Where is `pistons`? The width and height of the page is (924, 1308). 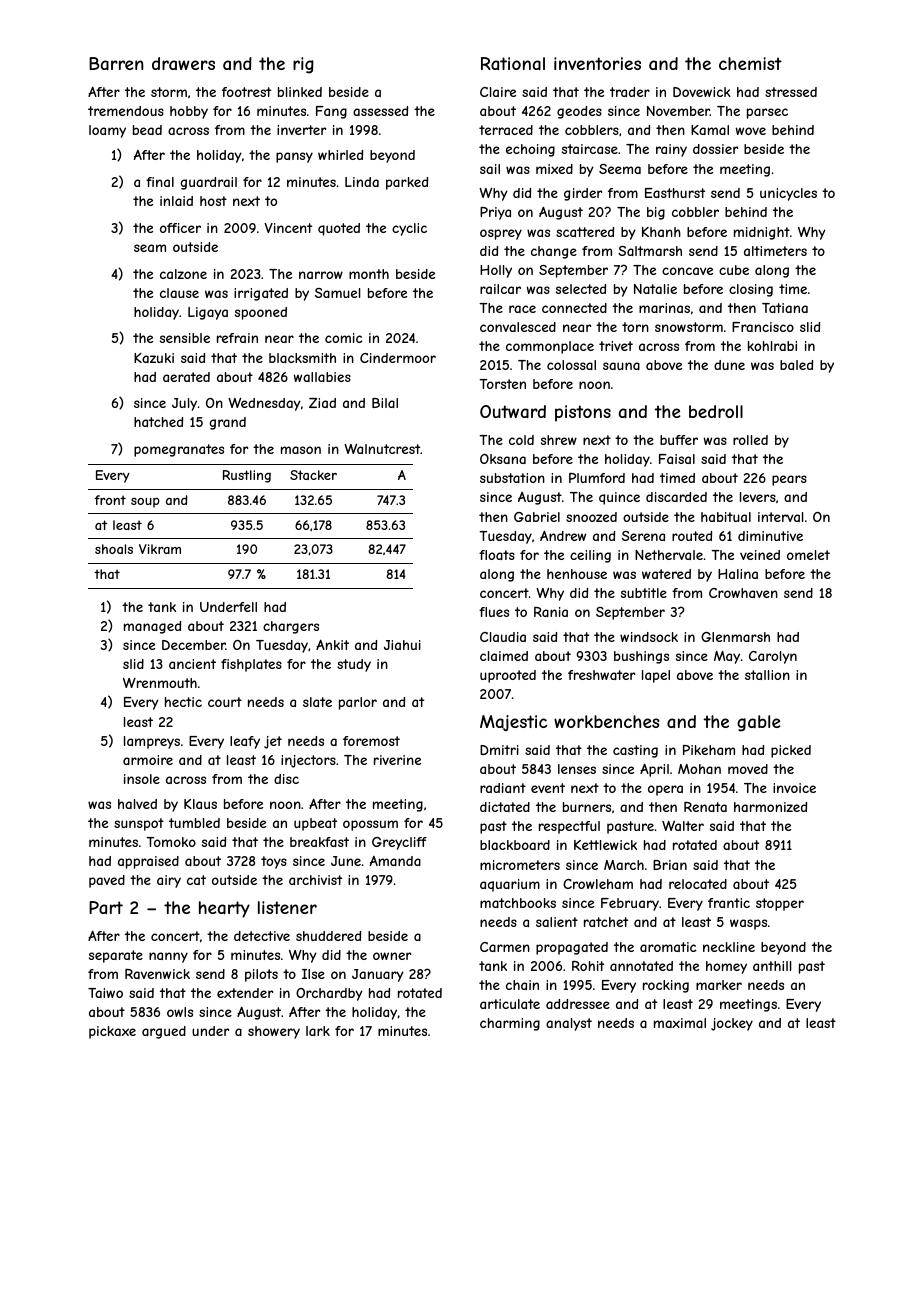 pistons is located at coordinates (583, 413).
